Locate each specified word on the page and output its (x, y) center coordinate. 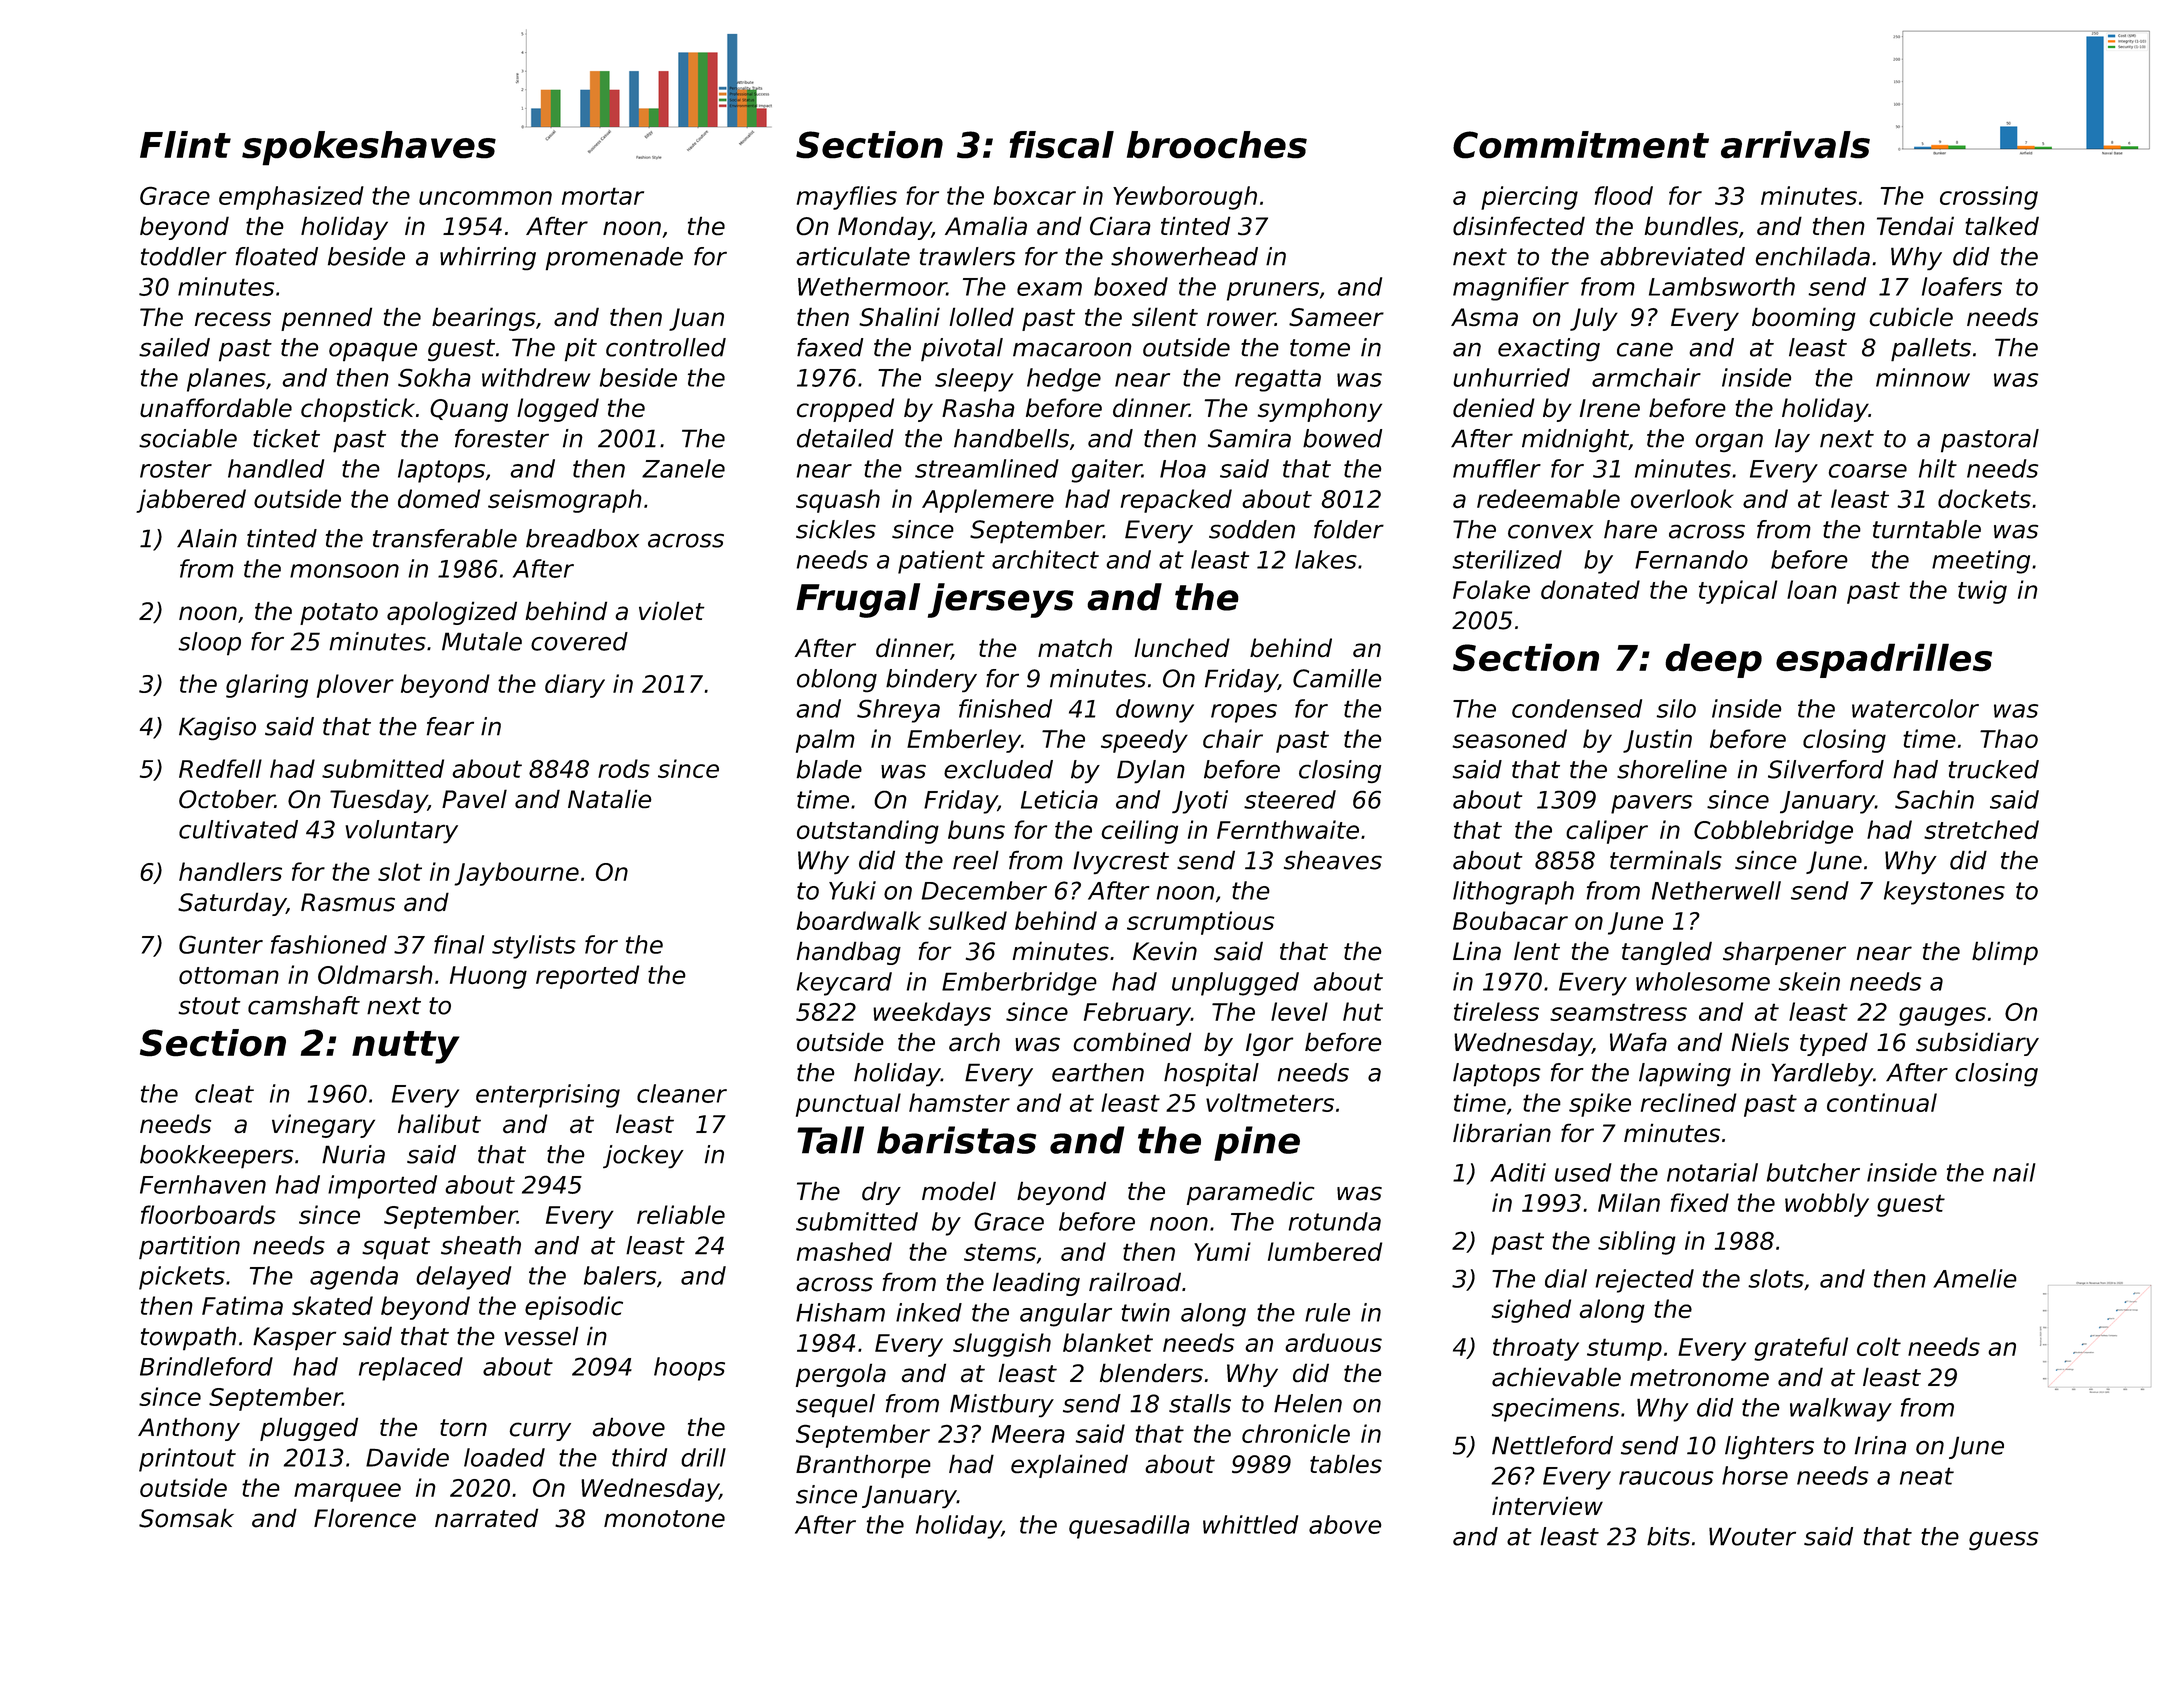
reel (976, 860)
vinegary (323, 1126)
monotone (664, 1519)
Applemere (988, 501)
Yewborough (1185, 198)
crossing (1989, 198)
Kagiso (217, 728)
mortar (603, 196)
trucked (1994, 769)
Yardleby (1822, 1074)
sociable (188, 438)
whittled (1250, 1524)
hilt (1938, 468)
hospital (1211, 1075)
